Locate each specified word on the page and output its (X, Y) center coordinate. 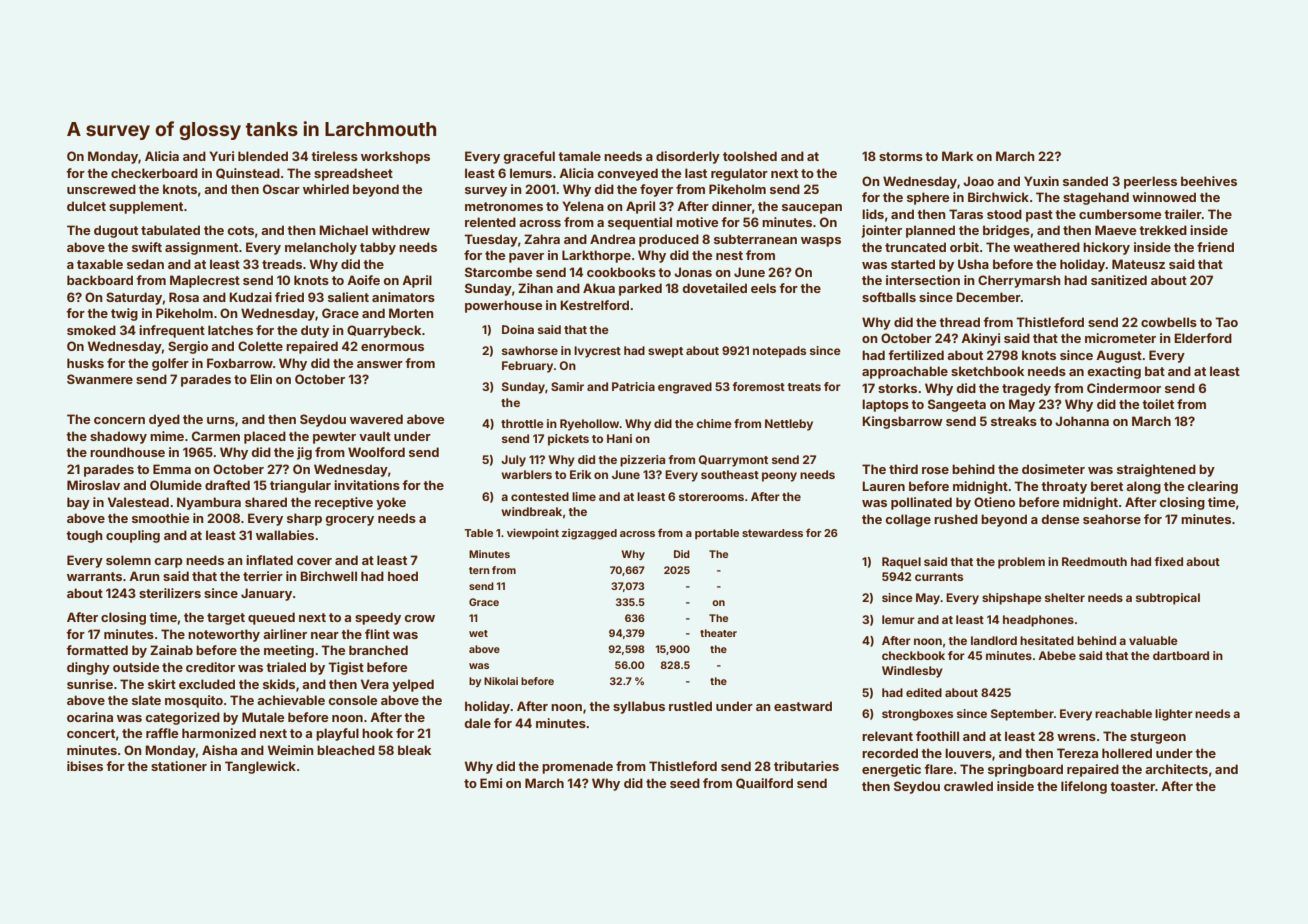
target (226, 619)
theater (718, 633)
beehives (1209, 181)
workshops (395, 157)
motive (697, 222)
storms (901, 156)
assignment (201, 248)
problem (1021, 563)
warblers (526, 474)
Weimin (291, 750)
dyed (164, 420)
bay (78, 503)
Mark (957, 156)
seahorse (1112, 519)
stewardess (772, 533)
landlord (994, 640)
